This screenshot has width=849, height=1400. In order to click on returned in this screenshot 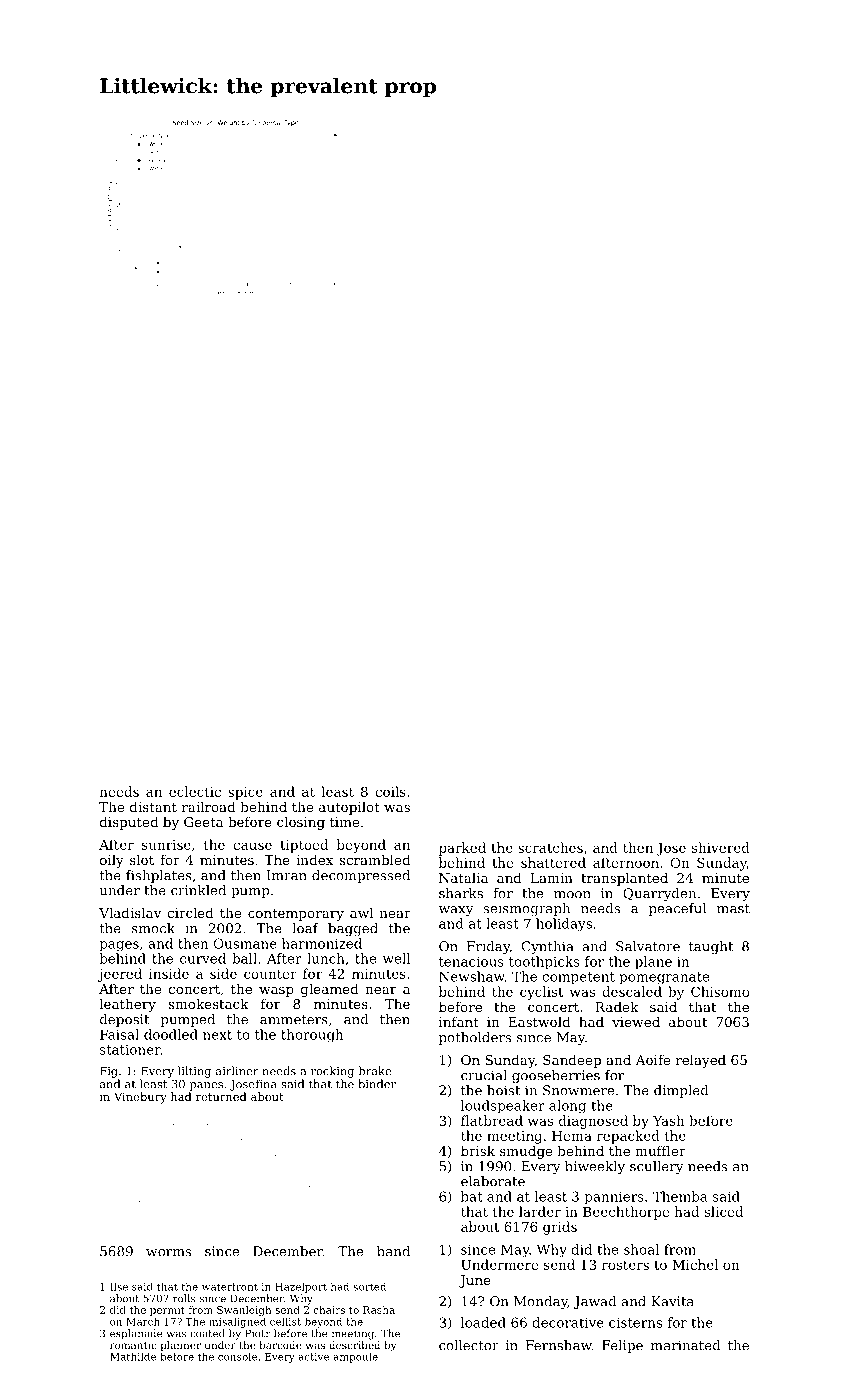, I will do `click(221, 1096)`.
